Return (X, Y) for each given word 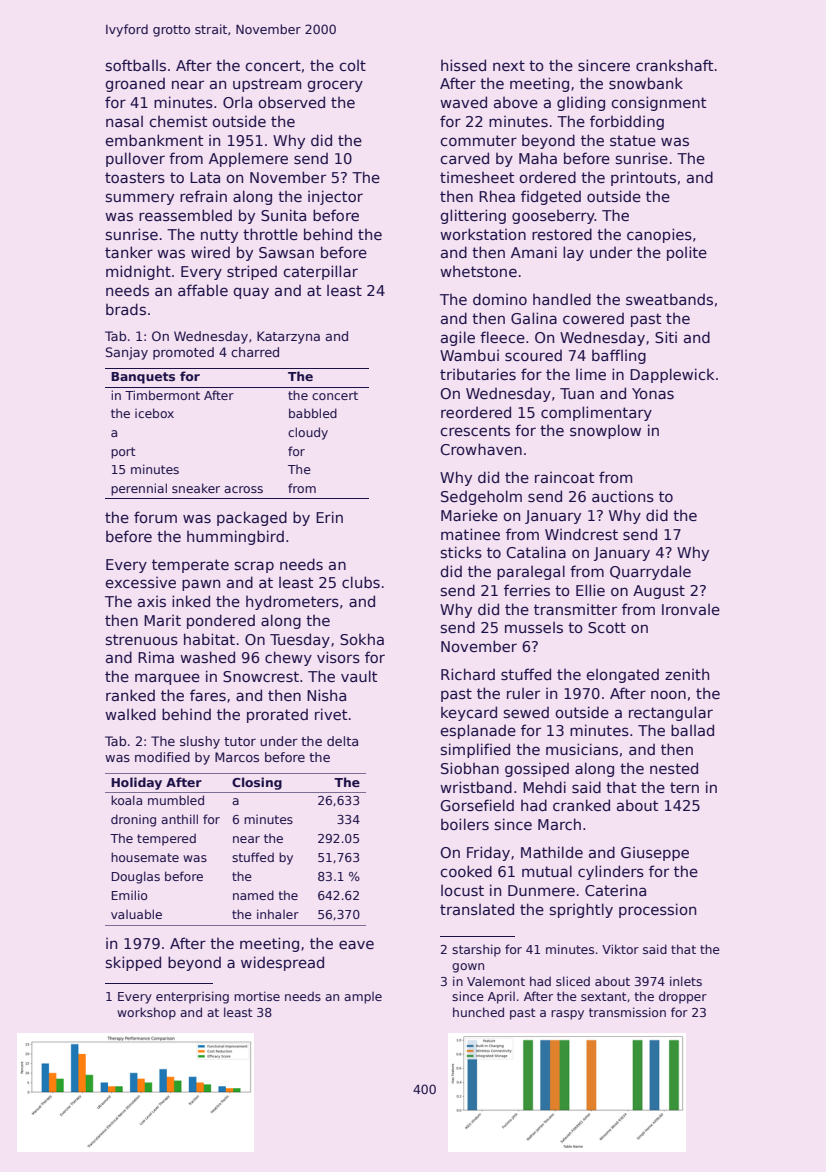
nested (674, 768)
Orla (237, 102)
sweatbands (669, 299)
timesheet (477, 177)
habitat (209, 639)
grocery (335, 86)
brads (126, 309)
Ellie (590, 590)
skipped (133, 963)
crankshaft (674, 65)
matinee (470, 534)
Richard (468, 674)
